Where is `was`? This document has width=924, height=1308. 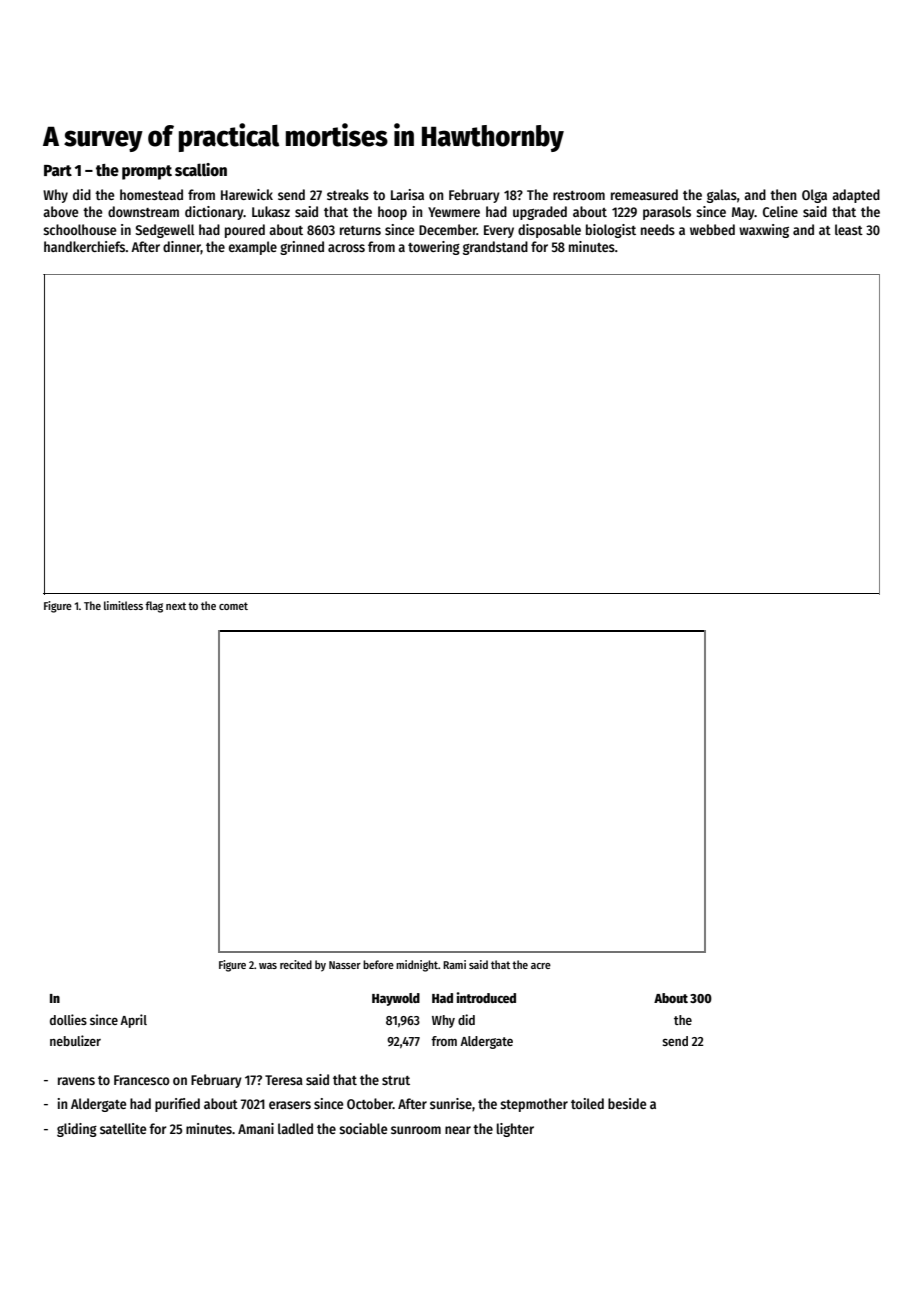 was is located at coordinates (268, 966).
